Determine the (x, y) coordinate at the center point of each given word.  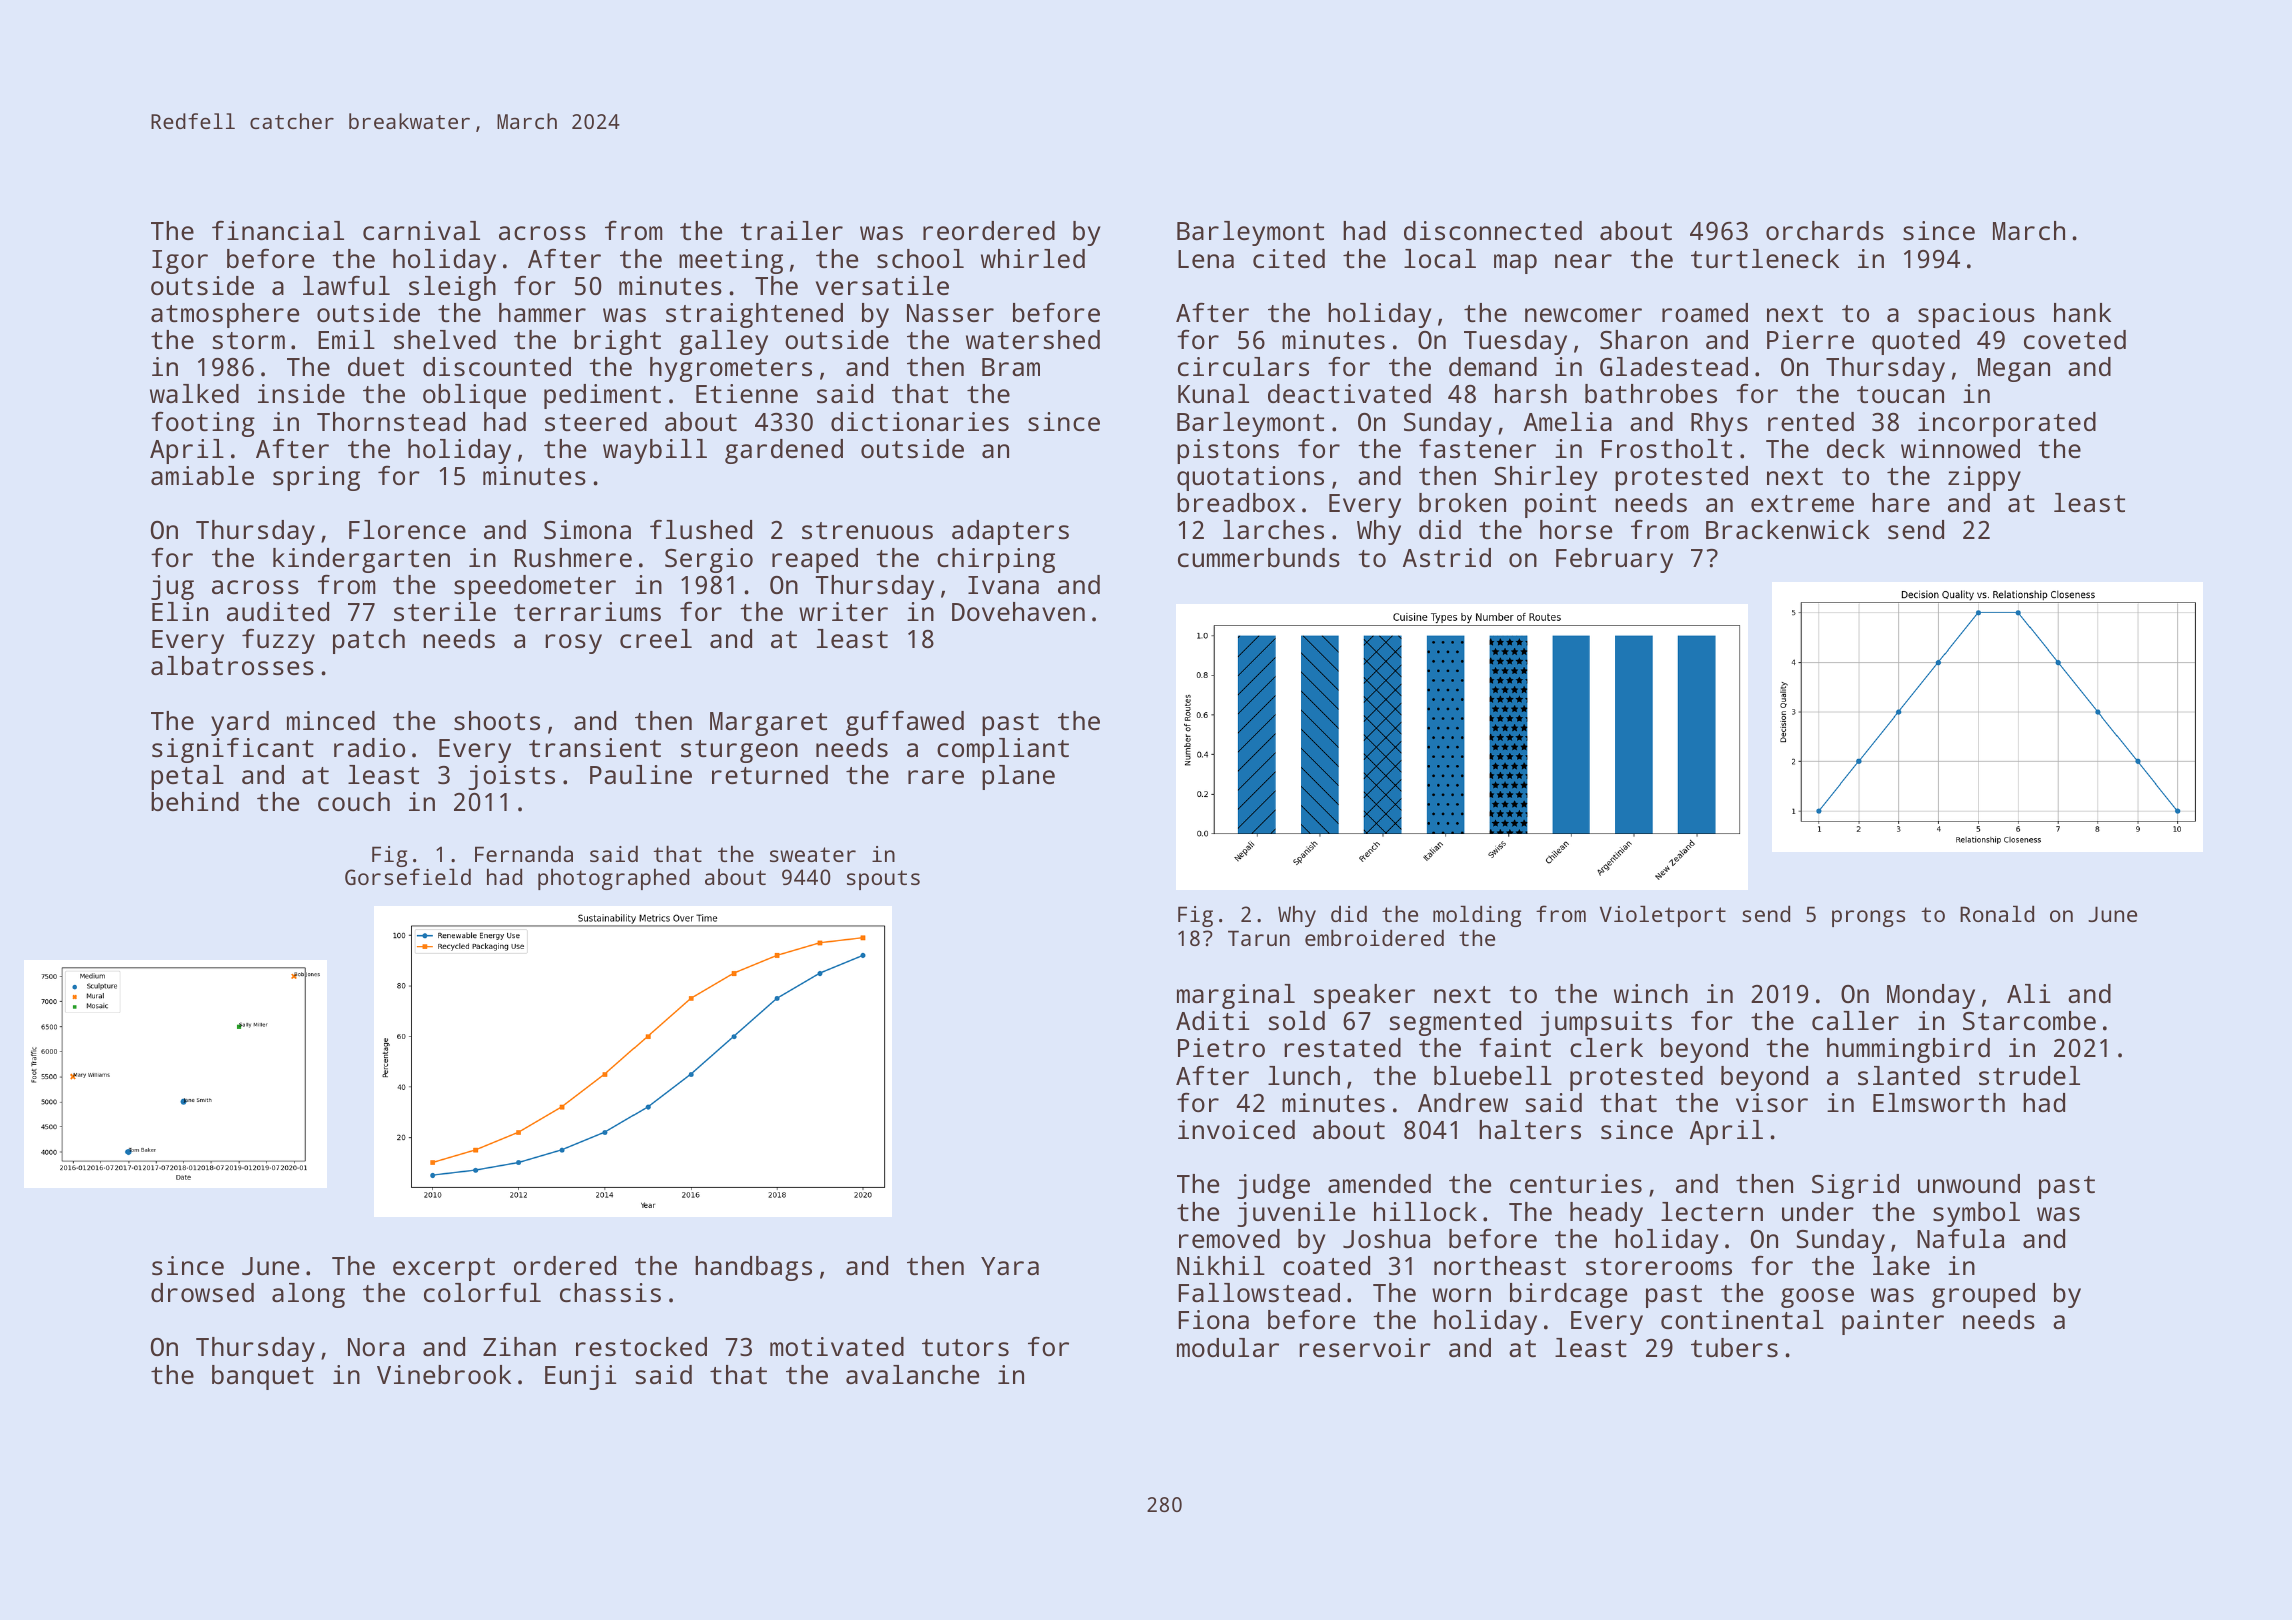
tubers (1734, 1347)
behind (195, 801)
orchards (1825, 230)
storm (248, 340)
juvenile (1296, 1214)
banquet (263, 1377)
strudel (2029, 1075)
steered (596, 421)
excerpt (444, 1269)
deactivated (1349, 393)
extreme (1802, 503)
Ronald (1997, 913)
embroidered (1374, 937)
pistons (1228, 451)
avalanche (912, 1374)
